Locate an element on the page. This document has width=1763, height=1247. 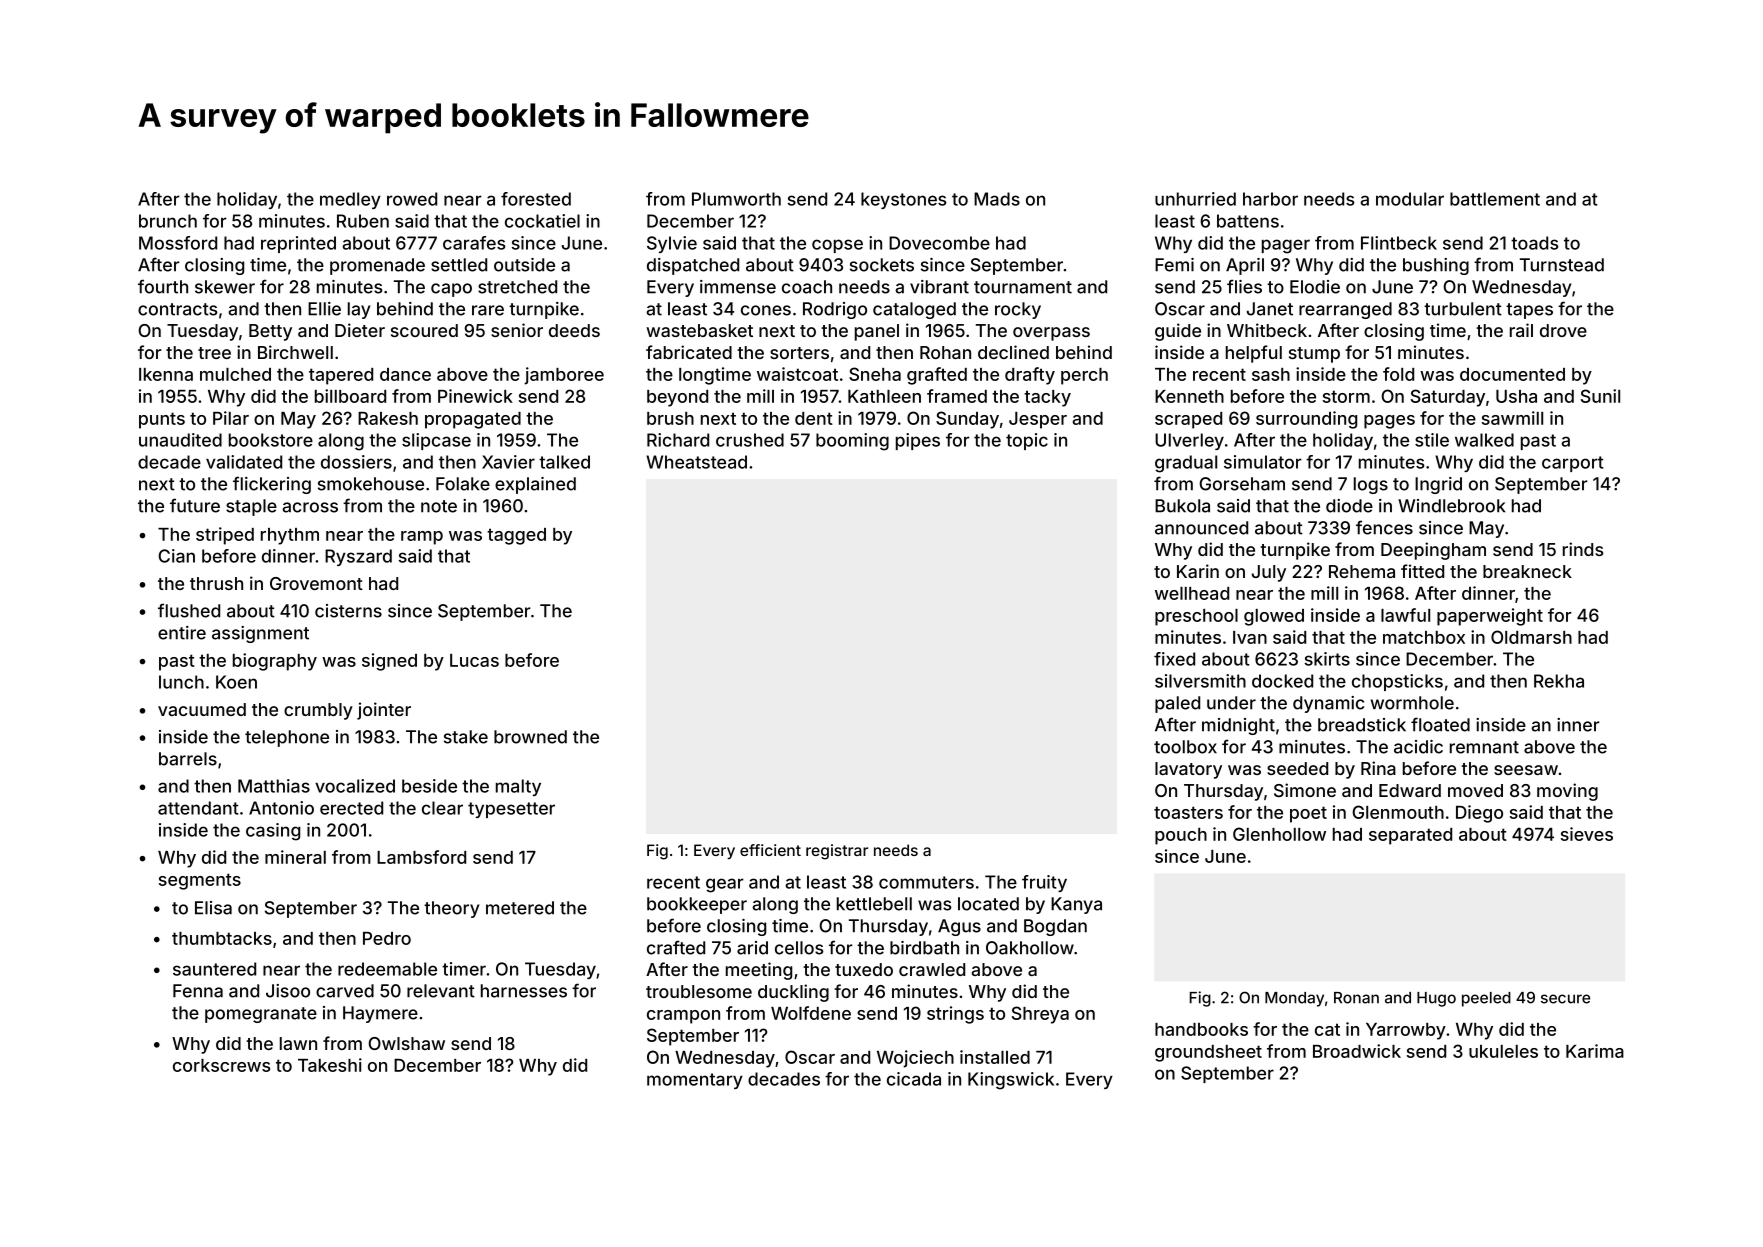
pouch is located at coordinates (1181, 836).
